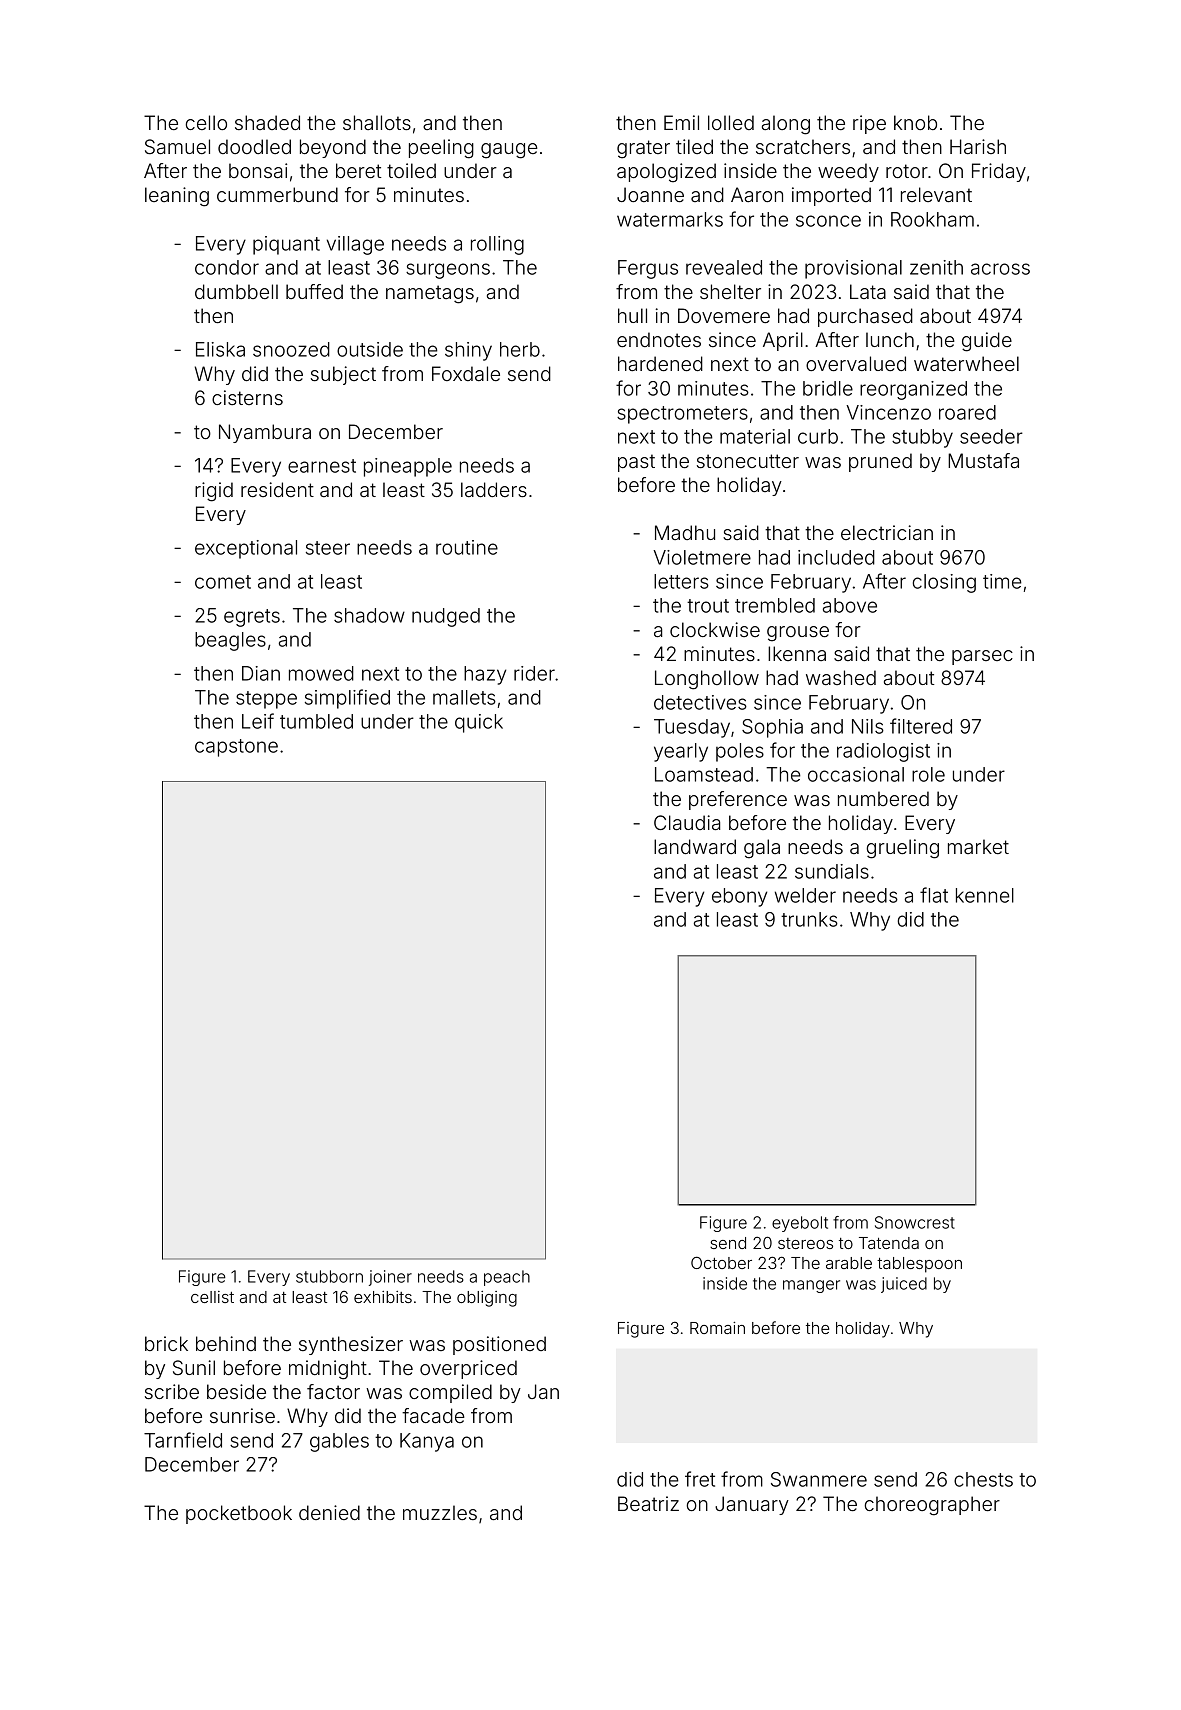  Describe the element at coordinates (236, 748) in the document. I see `capstone` at that location.
